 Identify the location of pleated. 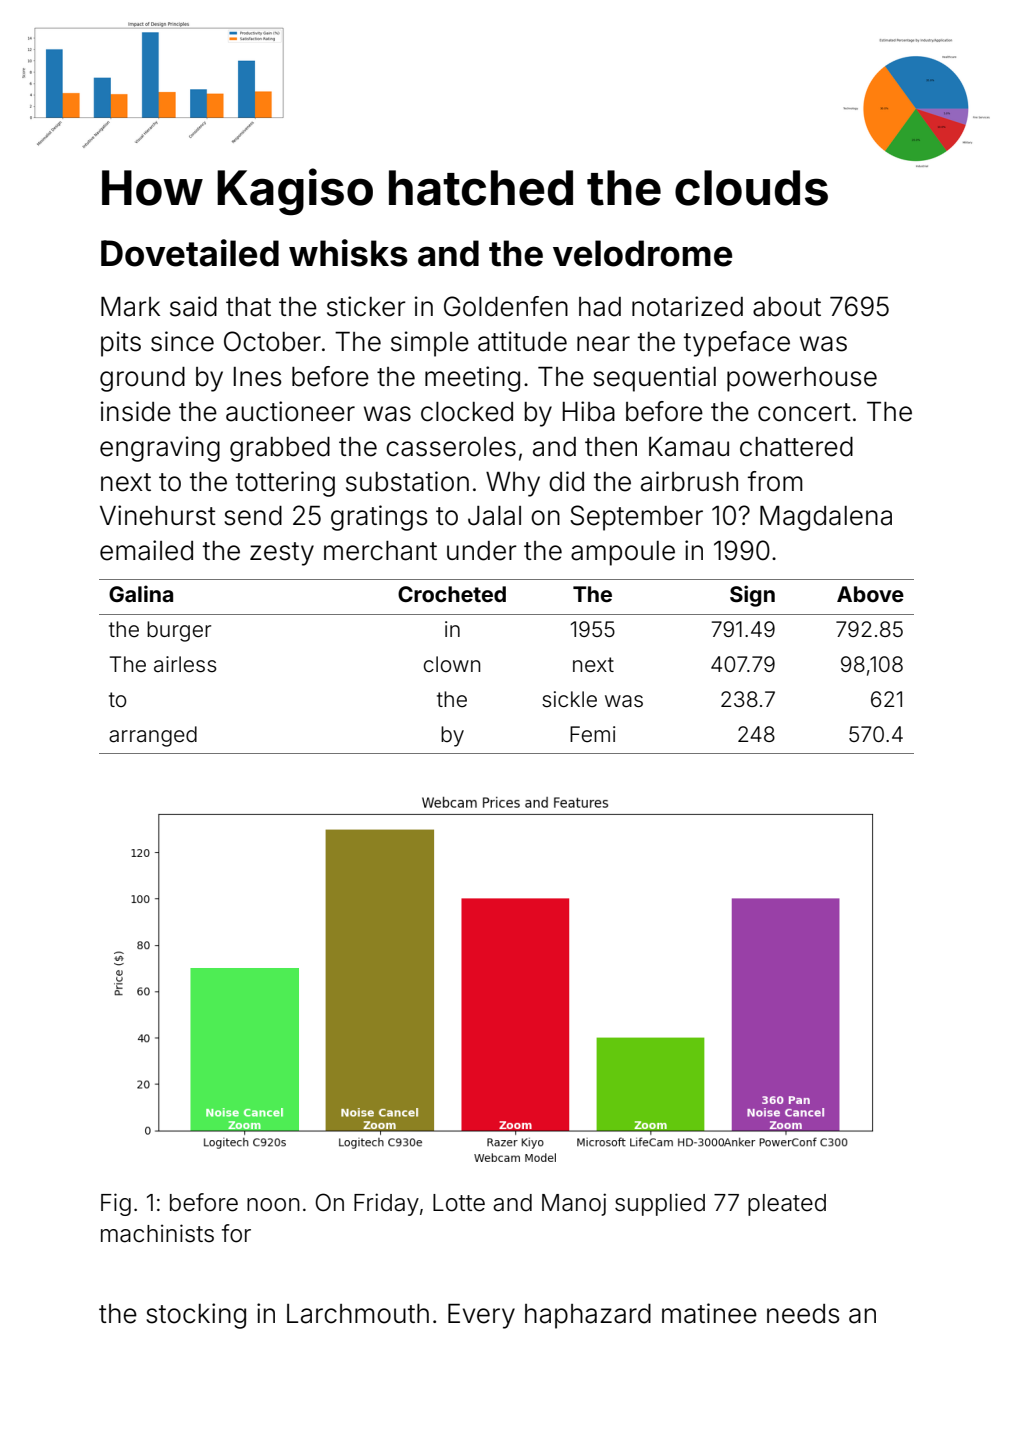
(787, 1205).
